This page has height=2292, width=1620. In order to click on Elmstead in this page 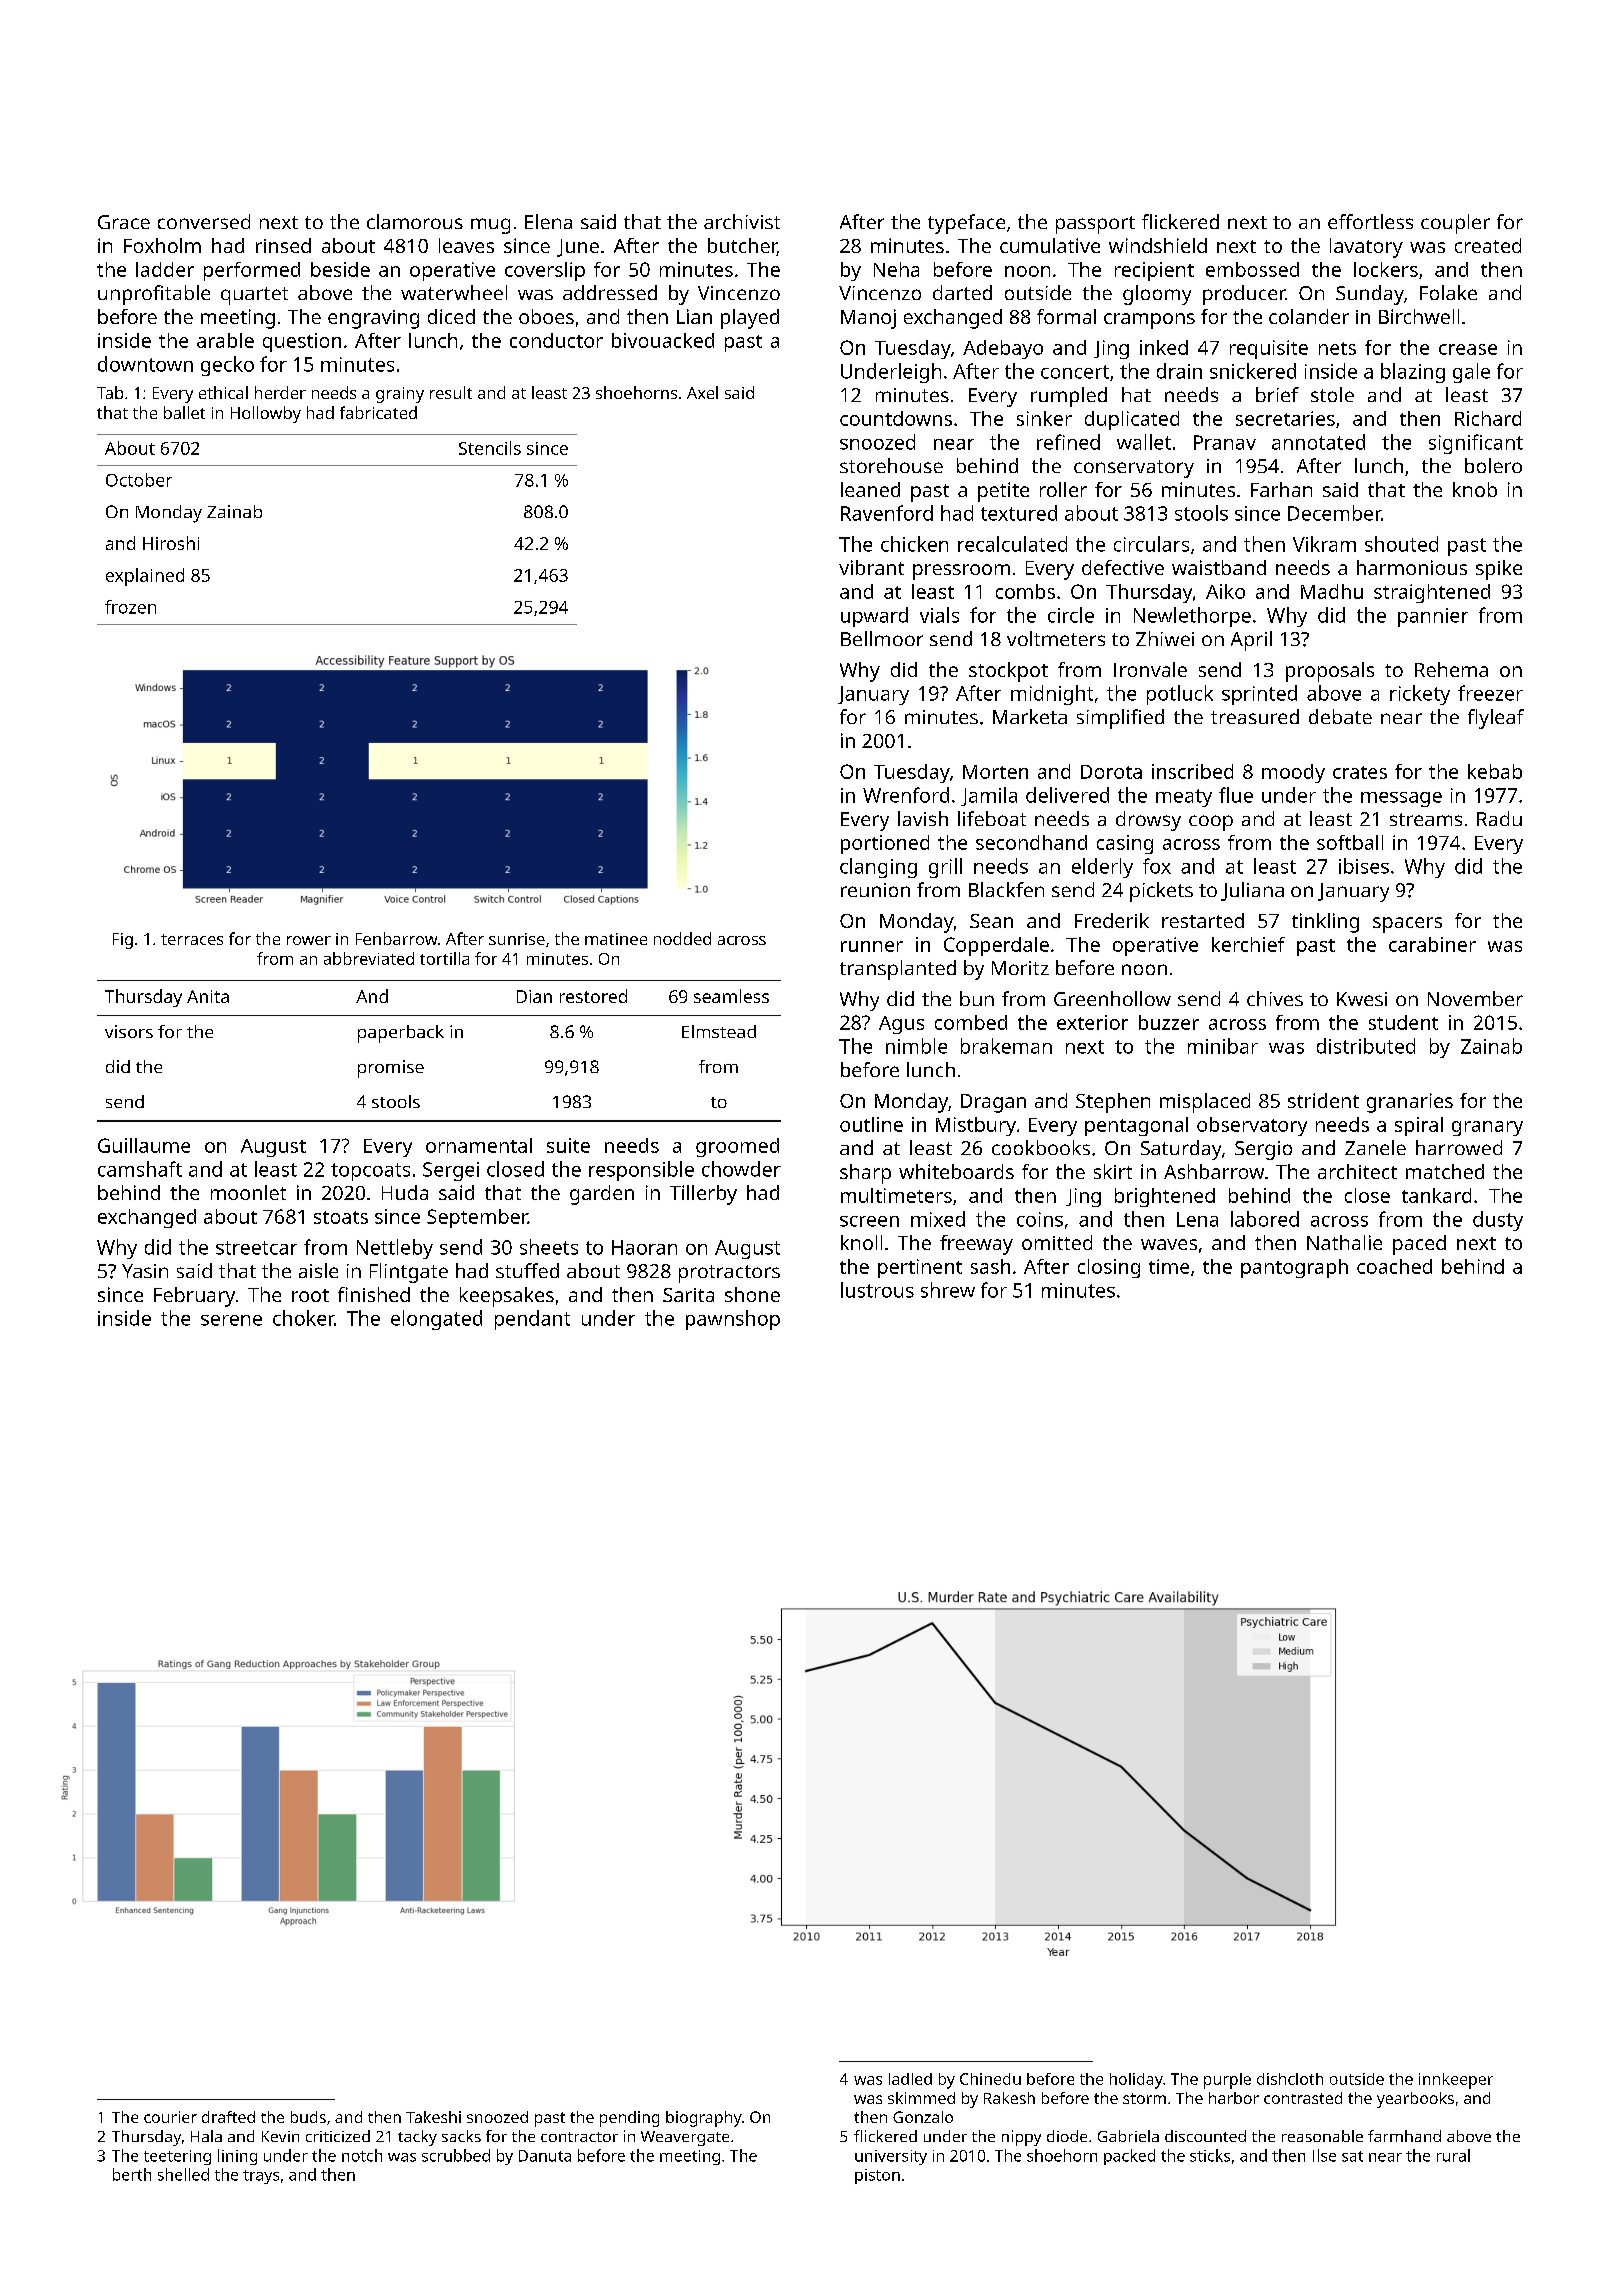, I will do `click(719, 1031)`.
